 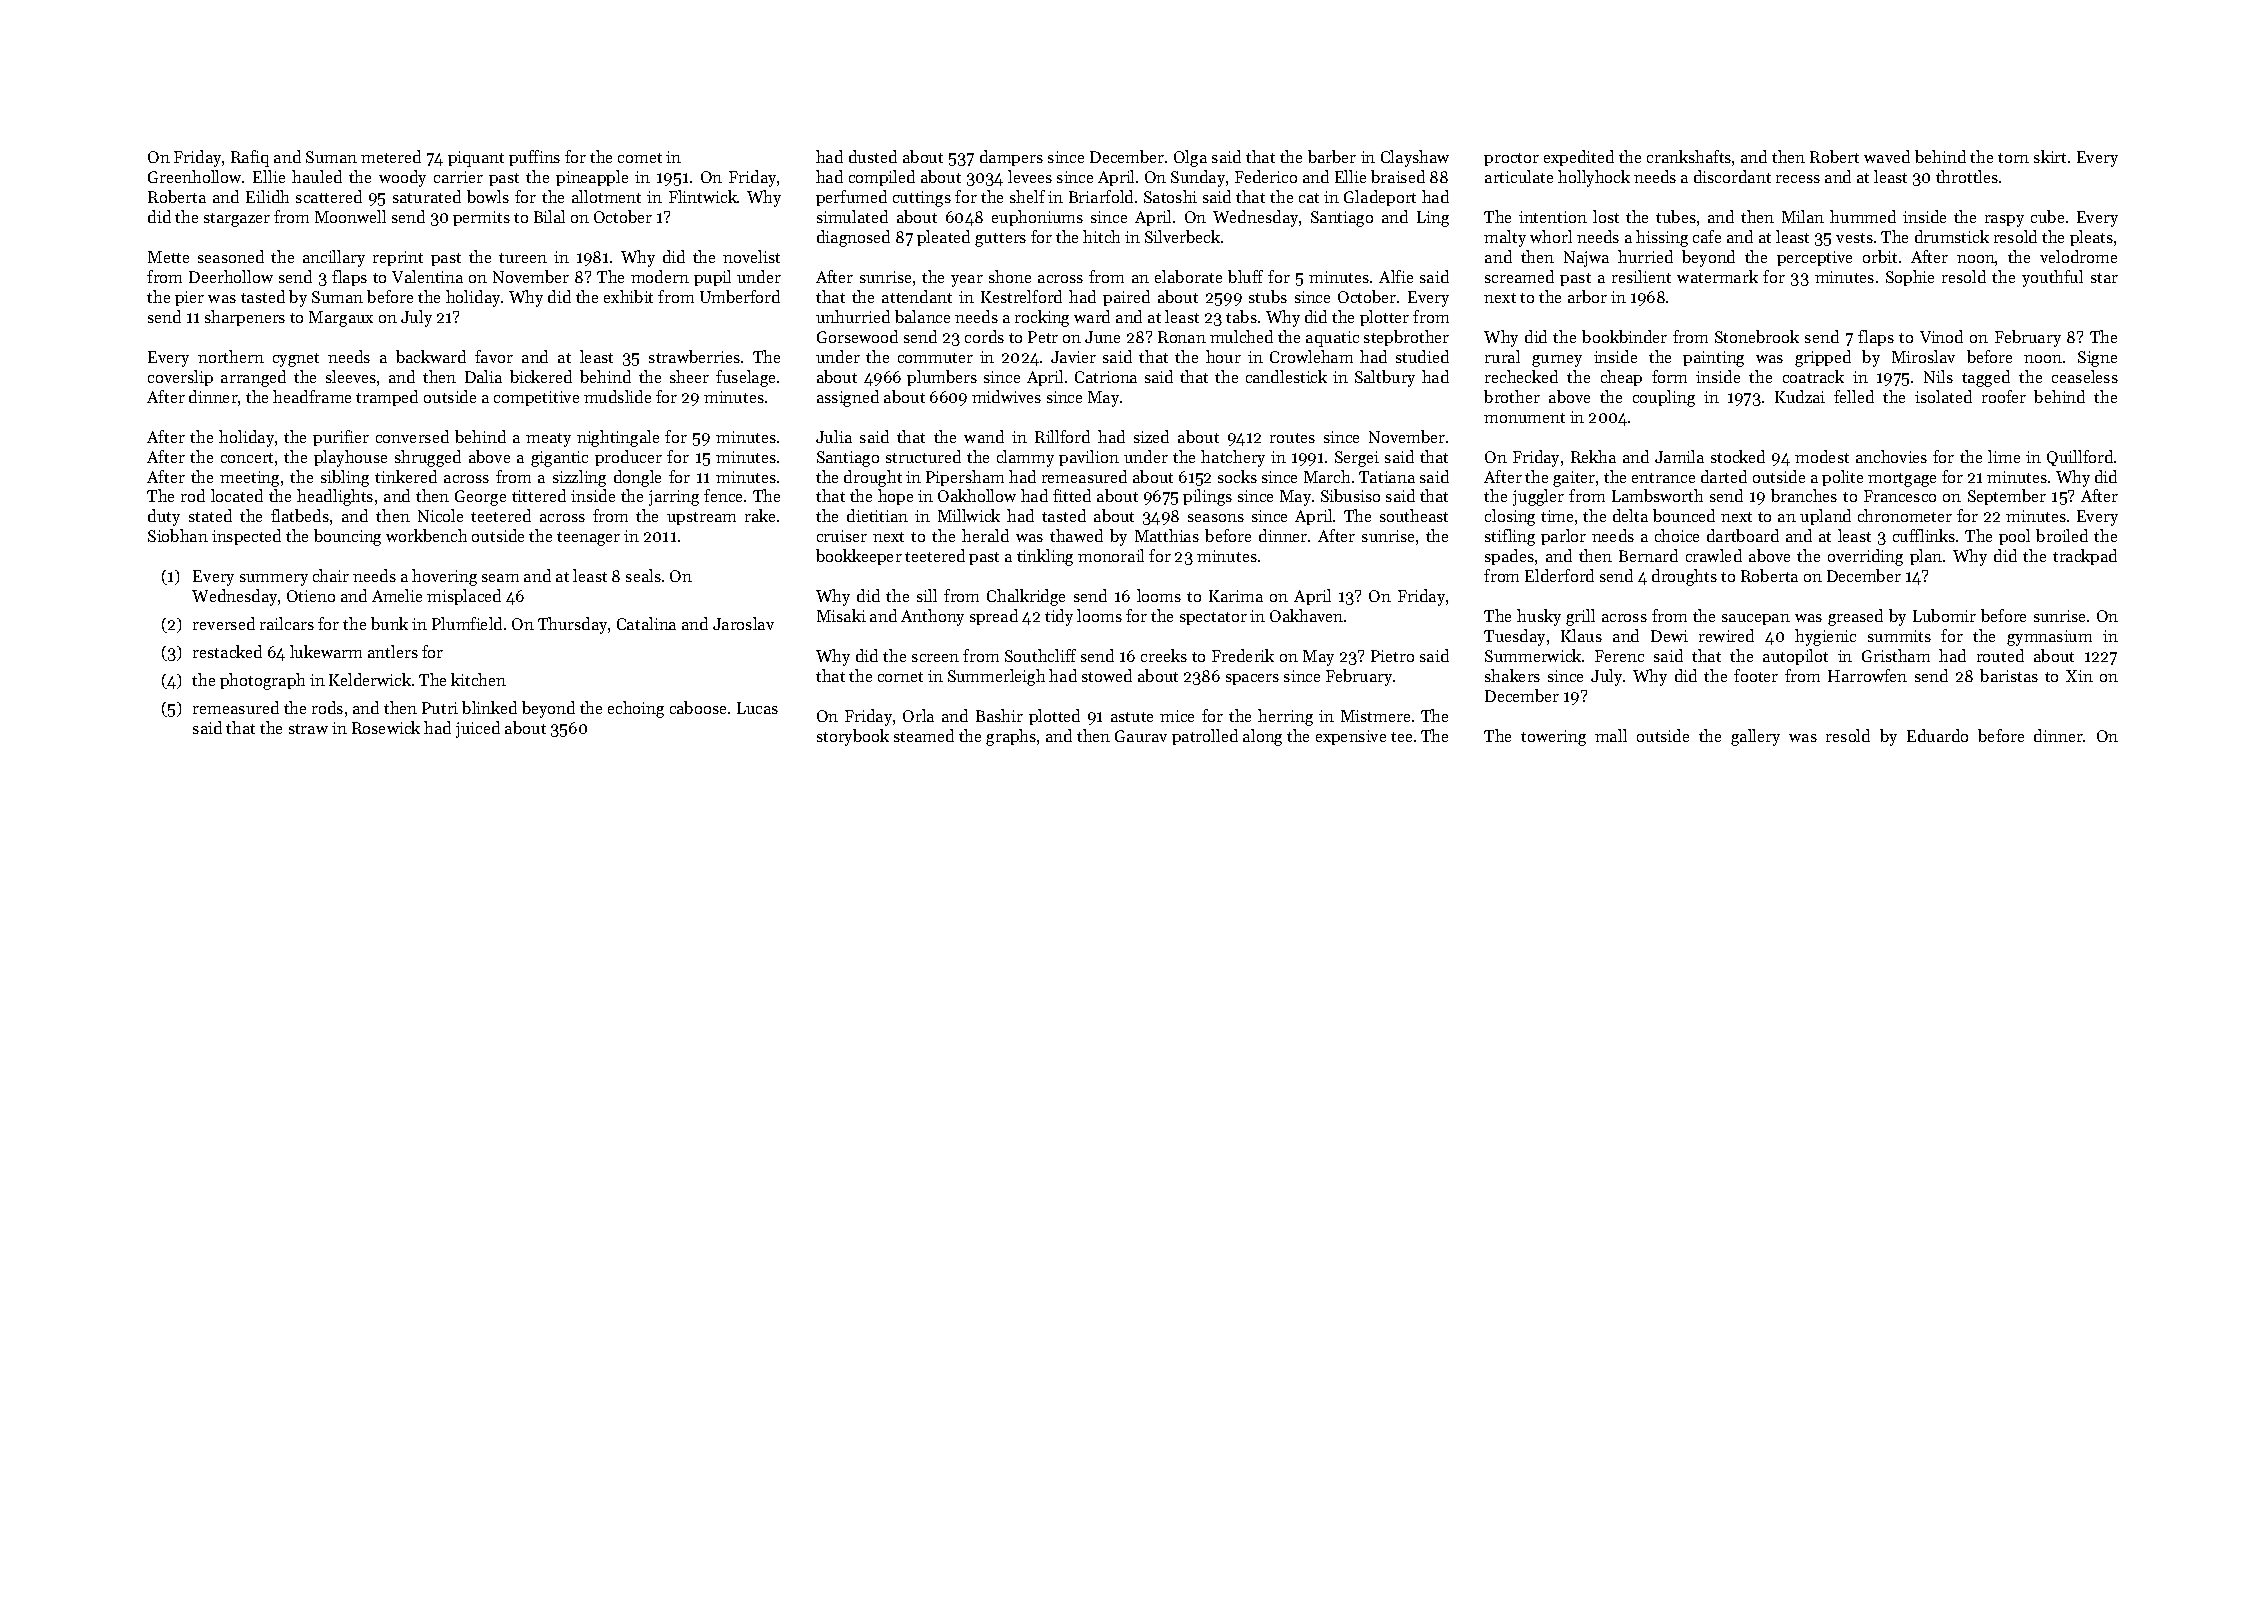 What do you see at coordinates (2085, 557) in the image?
I see `trackpad` at bounding box center [2085, 557].
